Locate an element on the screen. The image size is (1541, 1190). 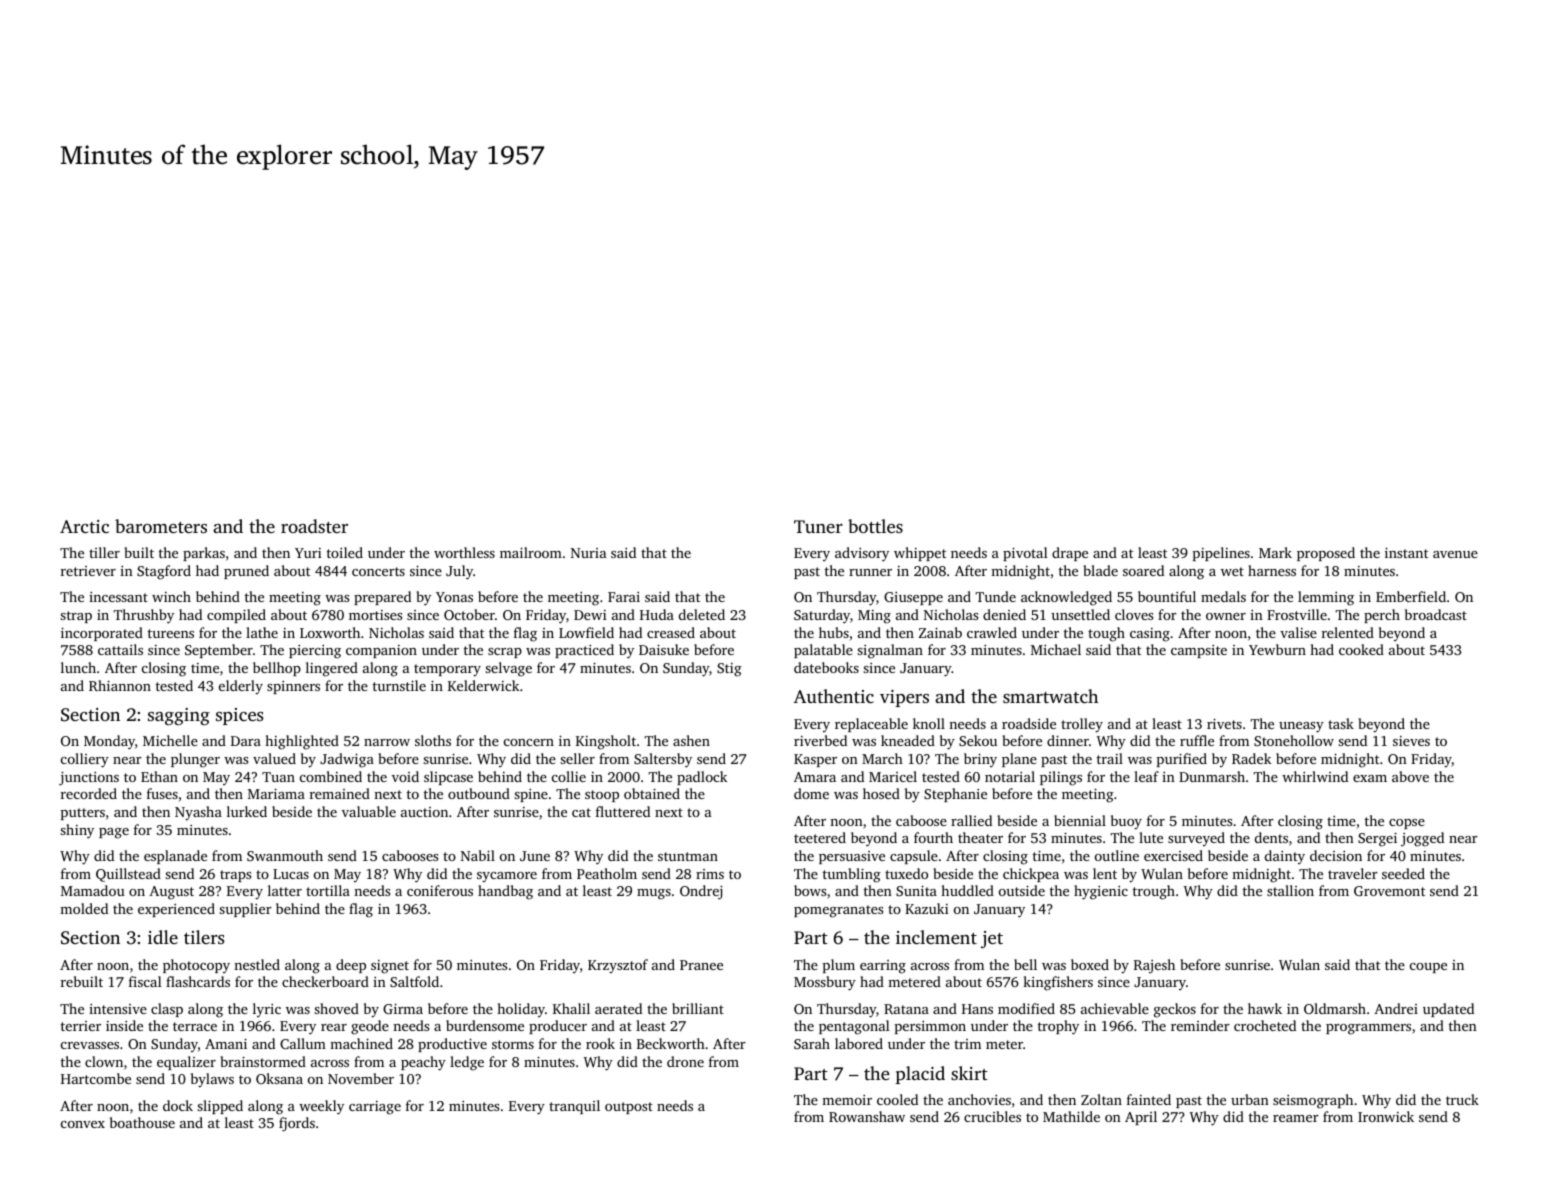
seismograph is located at coordinates (1313, 1101).
